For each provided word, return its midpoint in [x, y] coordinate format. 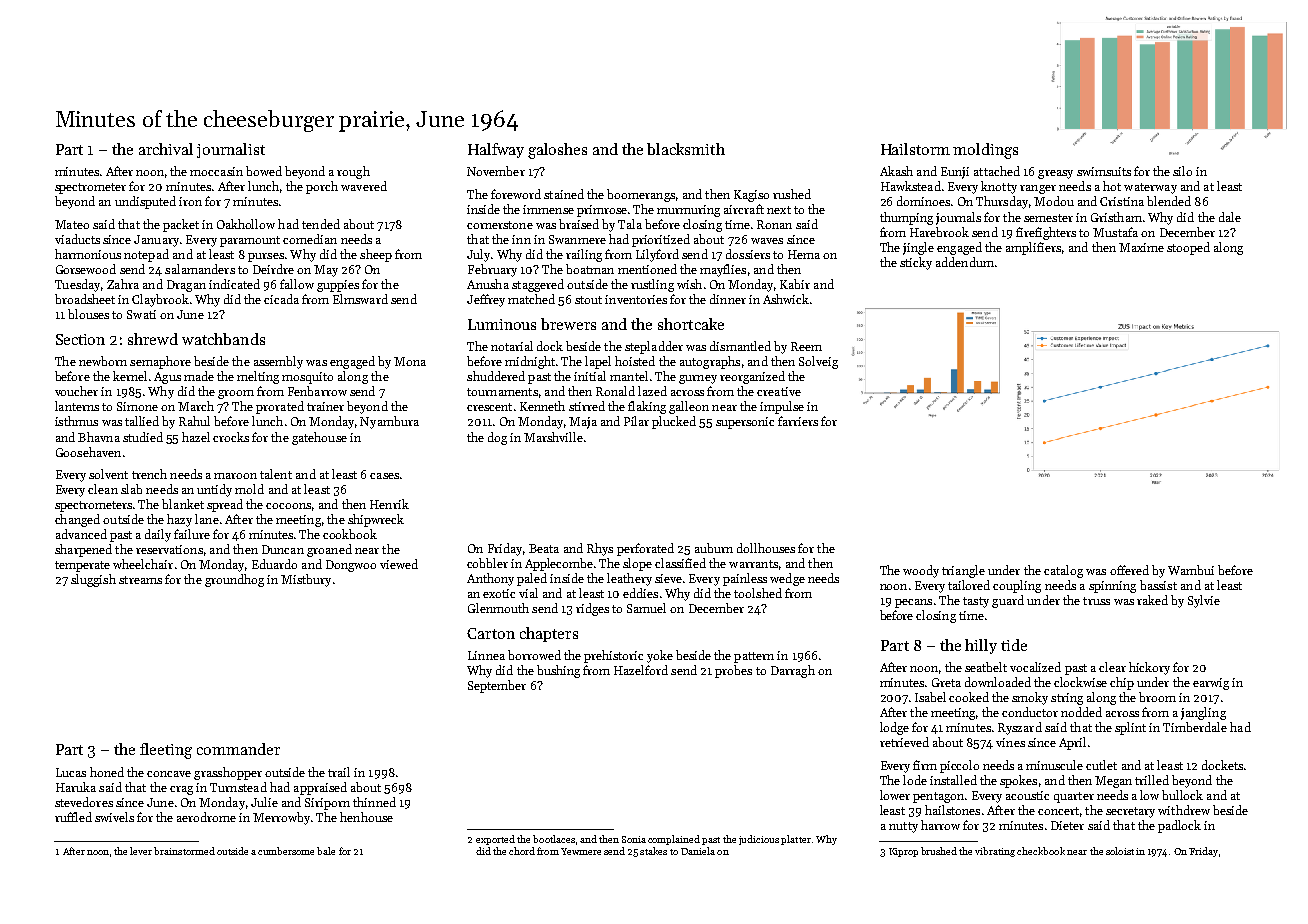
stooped [1188, 248]
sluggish [93, 580]
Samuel [646, 608]
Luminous [502, 324]
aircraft [744, 209]
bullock [1182, 795]
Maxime [1141, 247]
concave [169, 774]
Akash [896, 171]
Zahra [123, 284]
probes [733, 671]
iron [190, 201]
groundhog [234, 580]
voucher [76, 391]
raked [1152, 600]
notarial [512, 346]
